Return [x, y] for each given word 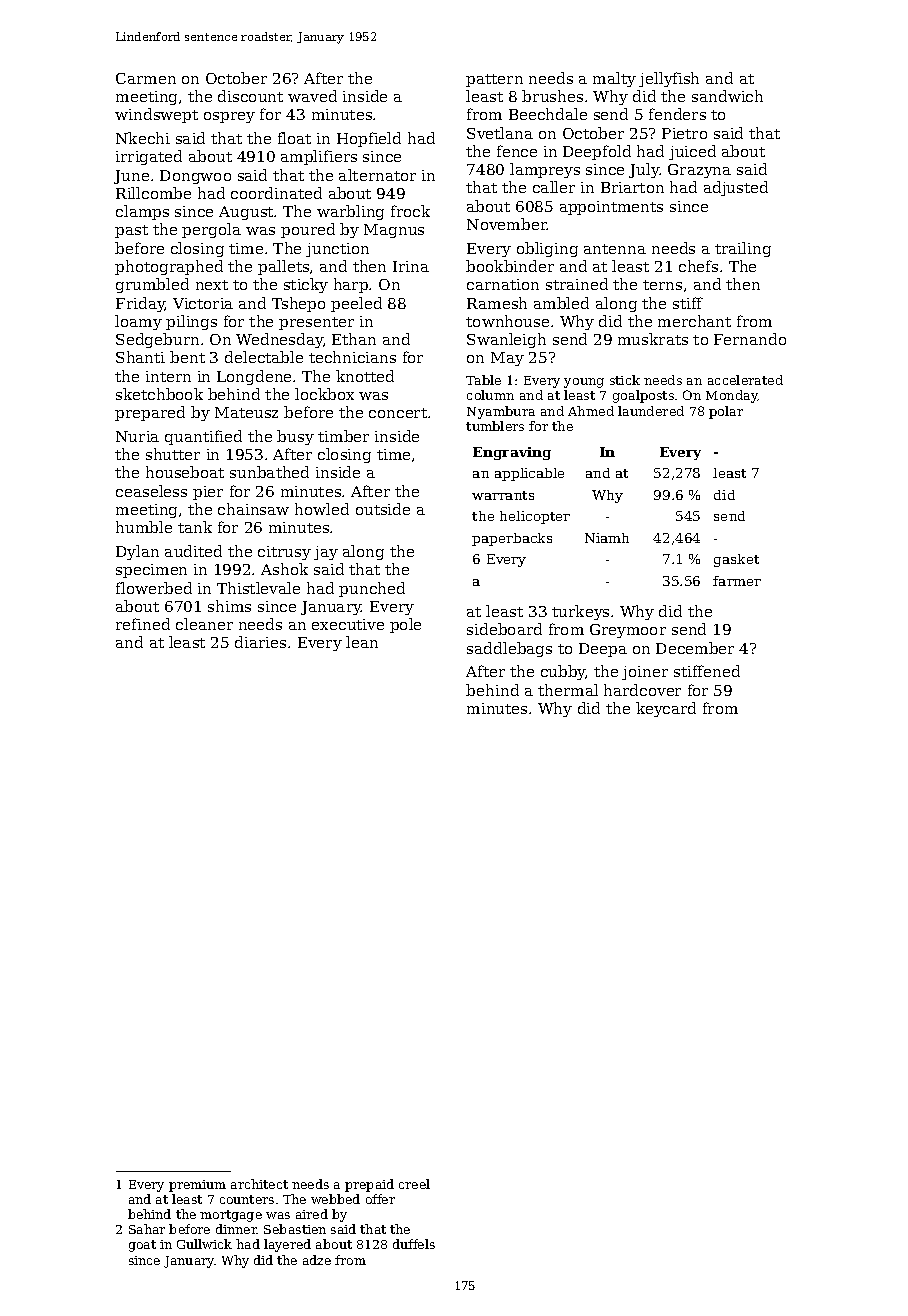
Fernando [750, 339]
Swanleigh [506, 340]
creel [414, 1184]
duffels [414, 1244]
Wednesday [279, 340]
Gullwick [204, 1244]
